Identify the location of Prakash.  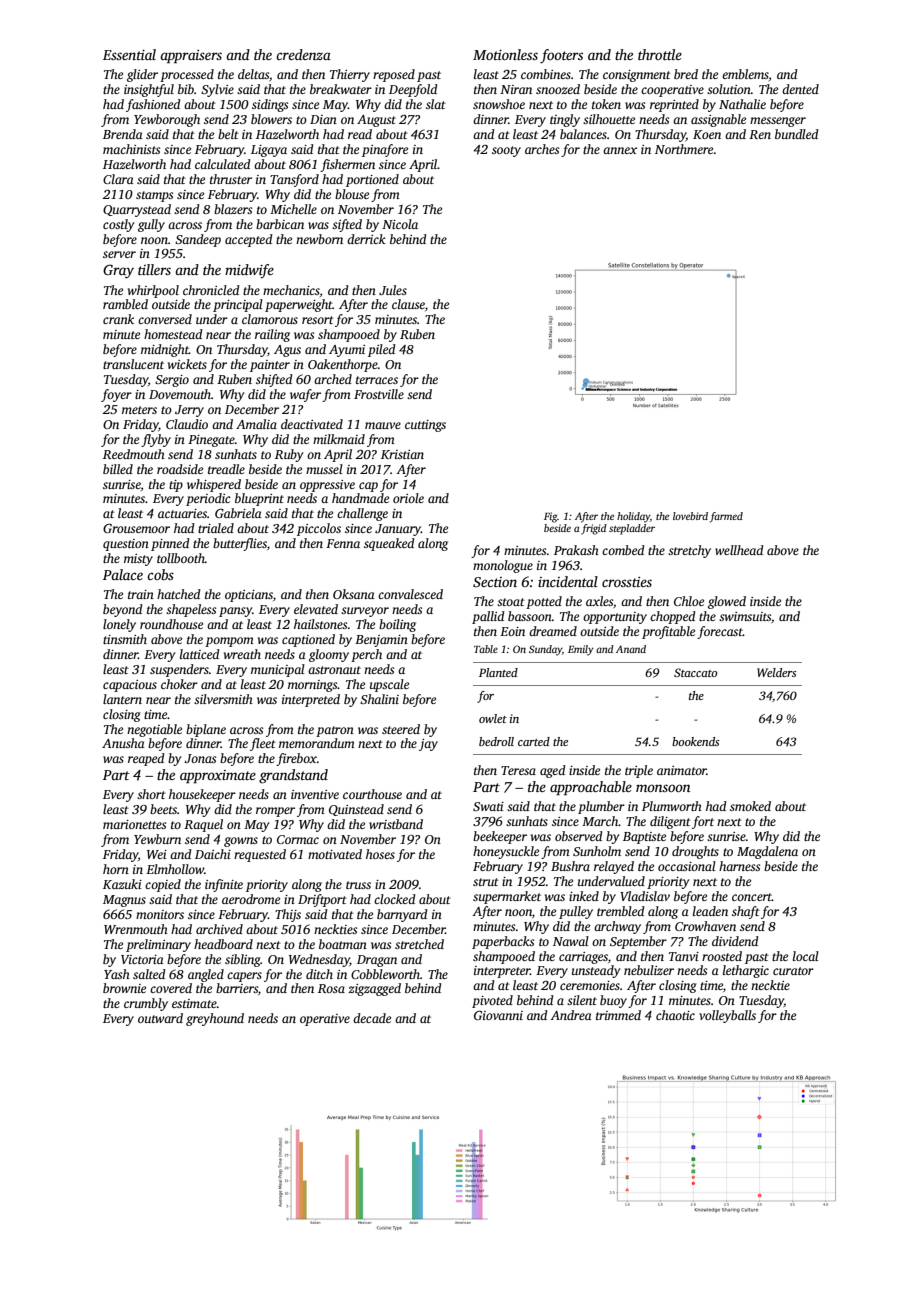
(576, 550).
